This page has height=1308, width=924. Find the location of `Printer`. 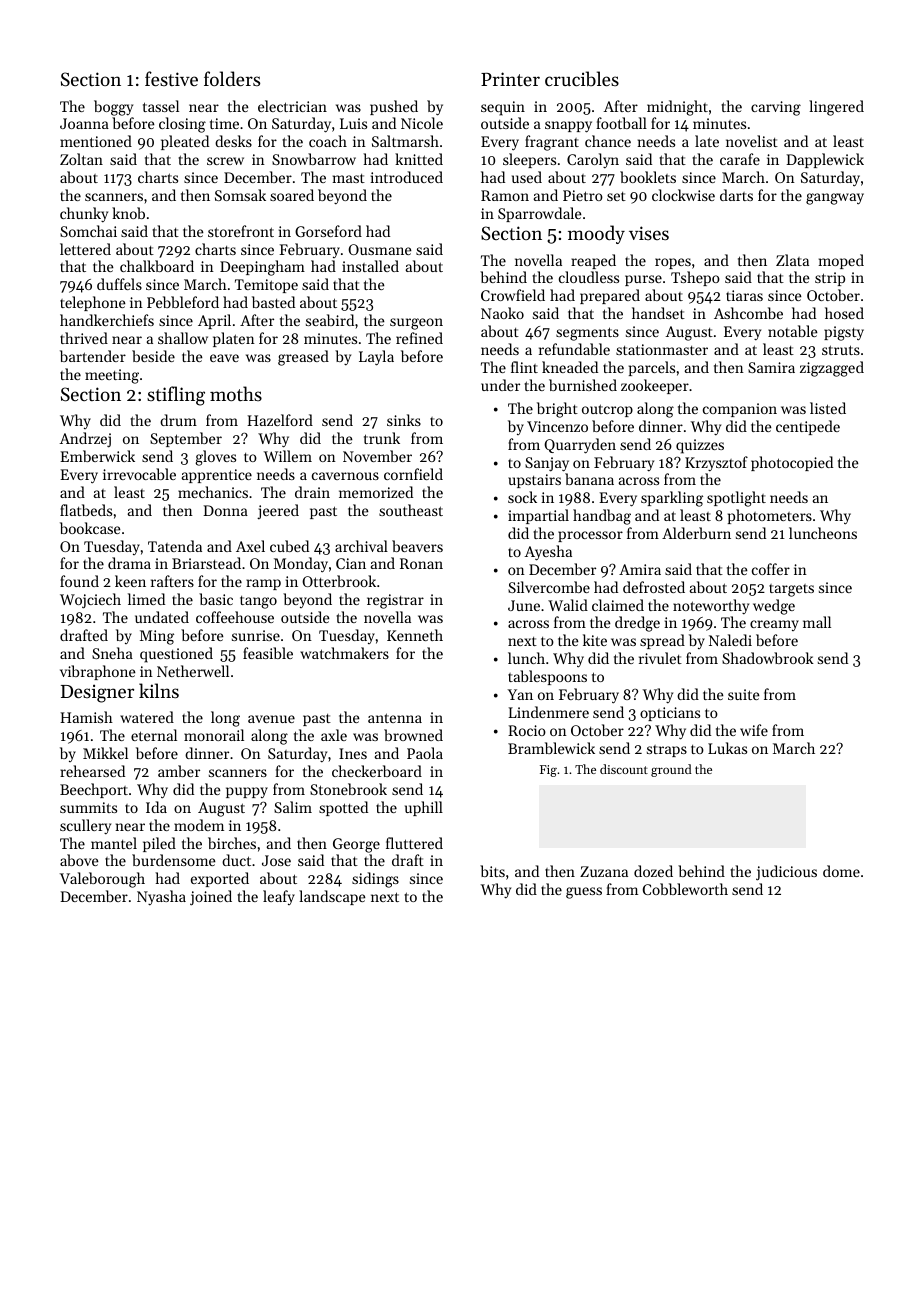

Printer is located at coordinates (510, 79).
